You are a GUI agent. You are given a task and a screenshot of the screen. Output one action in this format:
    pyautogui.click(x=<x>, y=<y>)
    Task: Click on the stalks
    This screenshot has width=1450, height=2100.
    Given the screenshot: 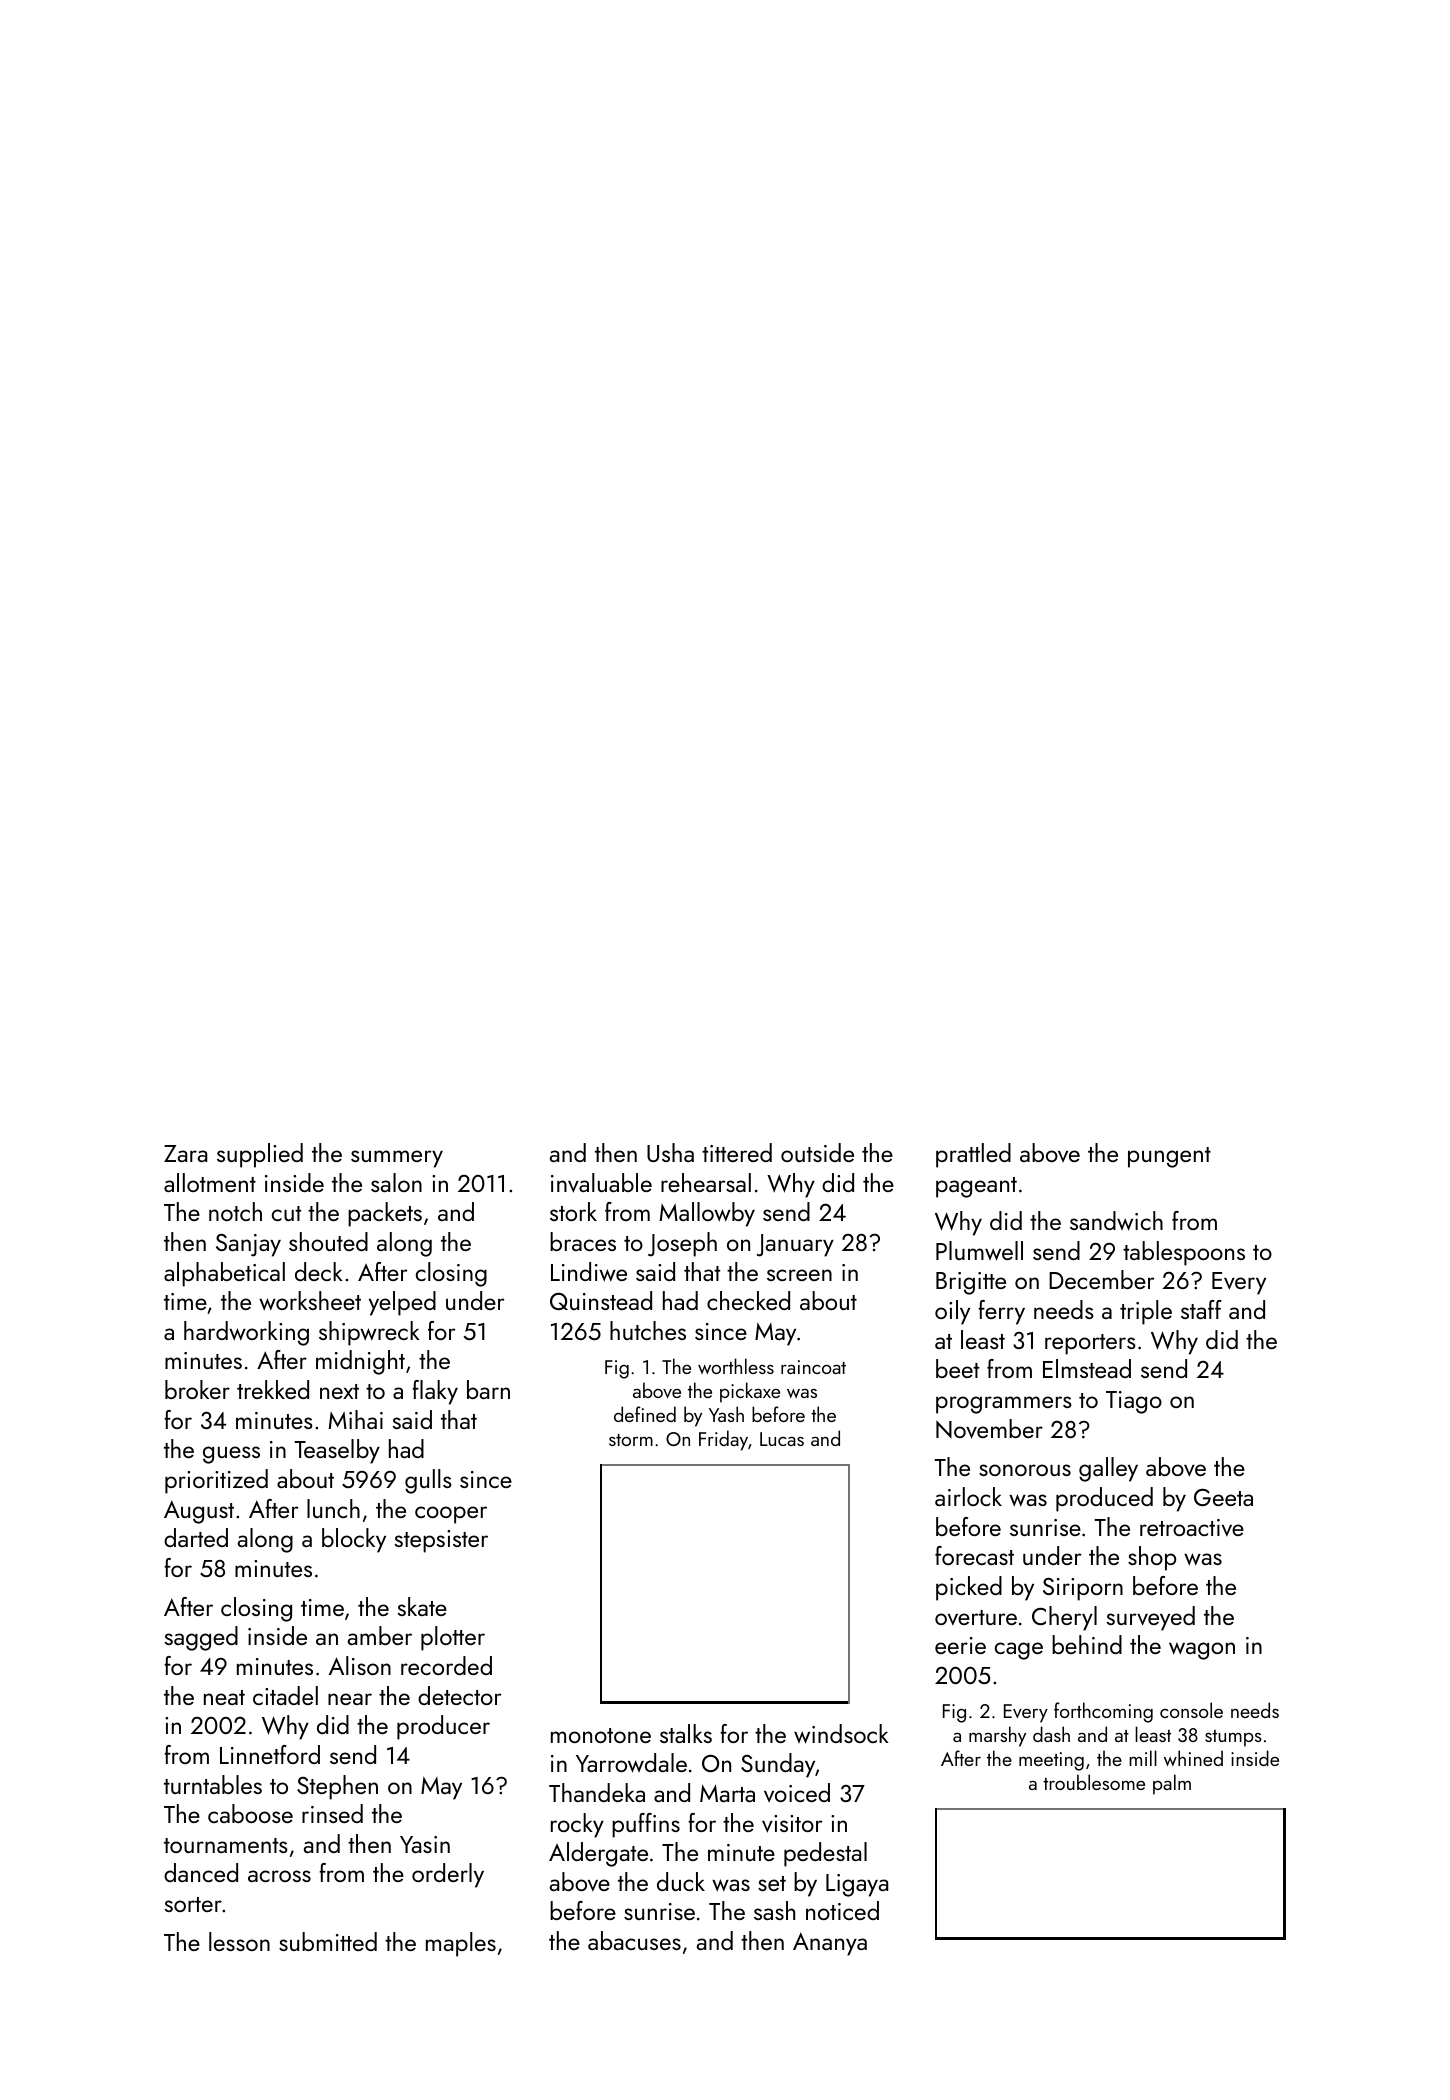 What is the action you would take?
    pyautogui.click(x=686, y=1733)
